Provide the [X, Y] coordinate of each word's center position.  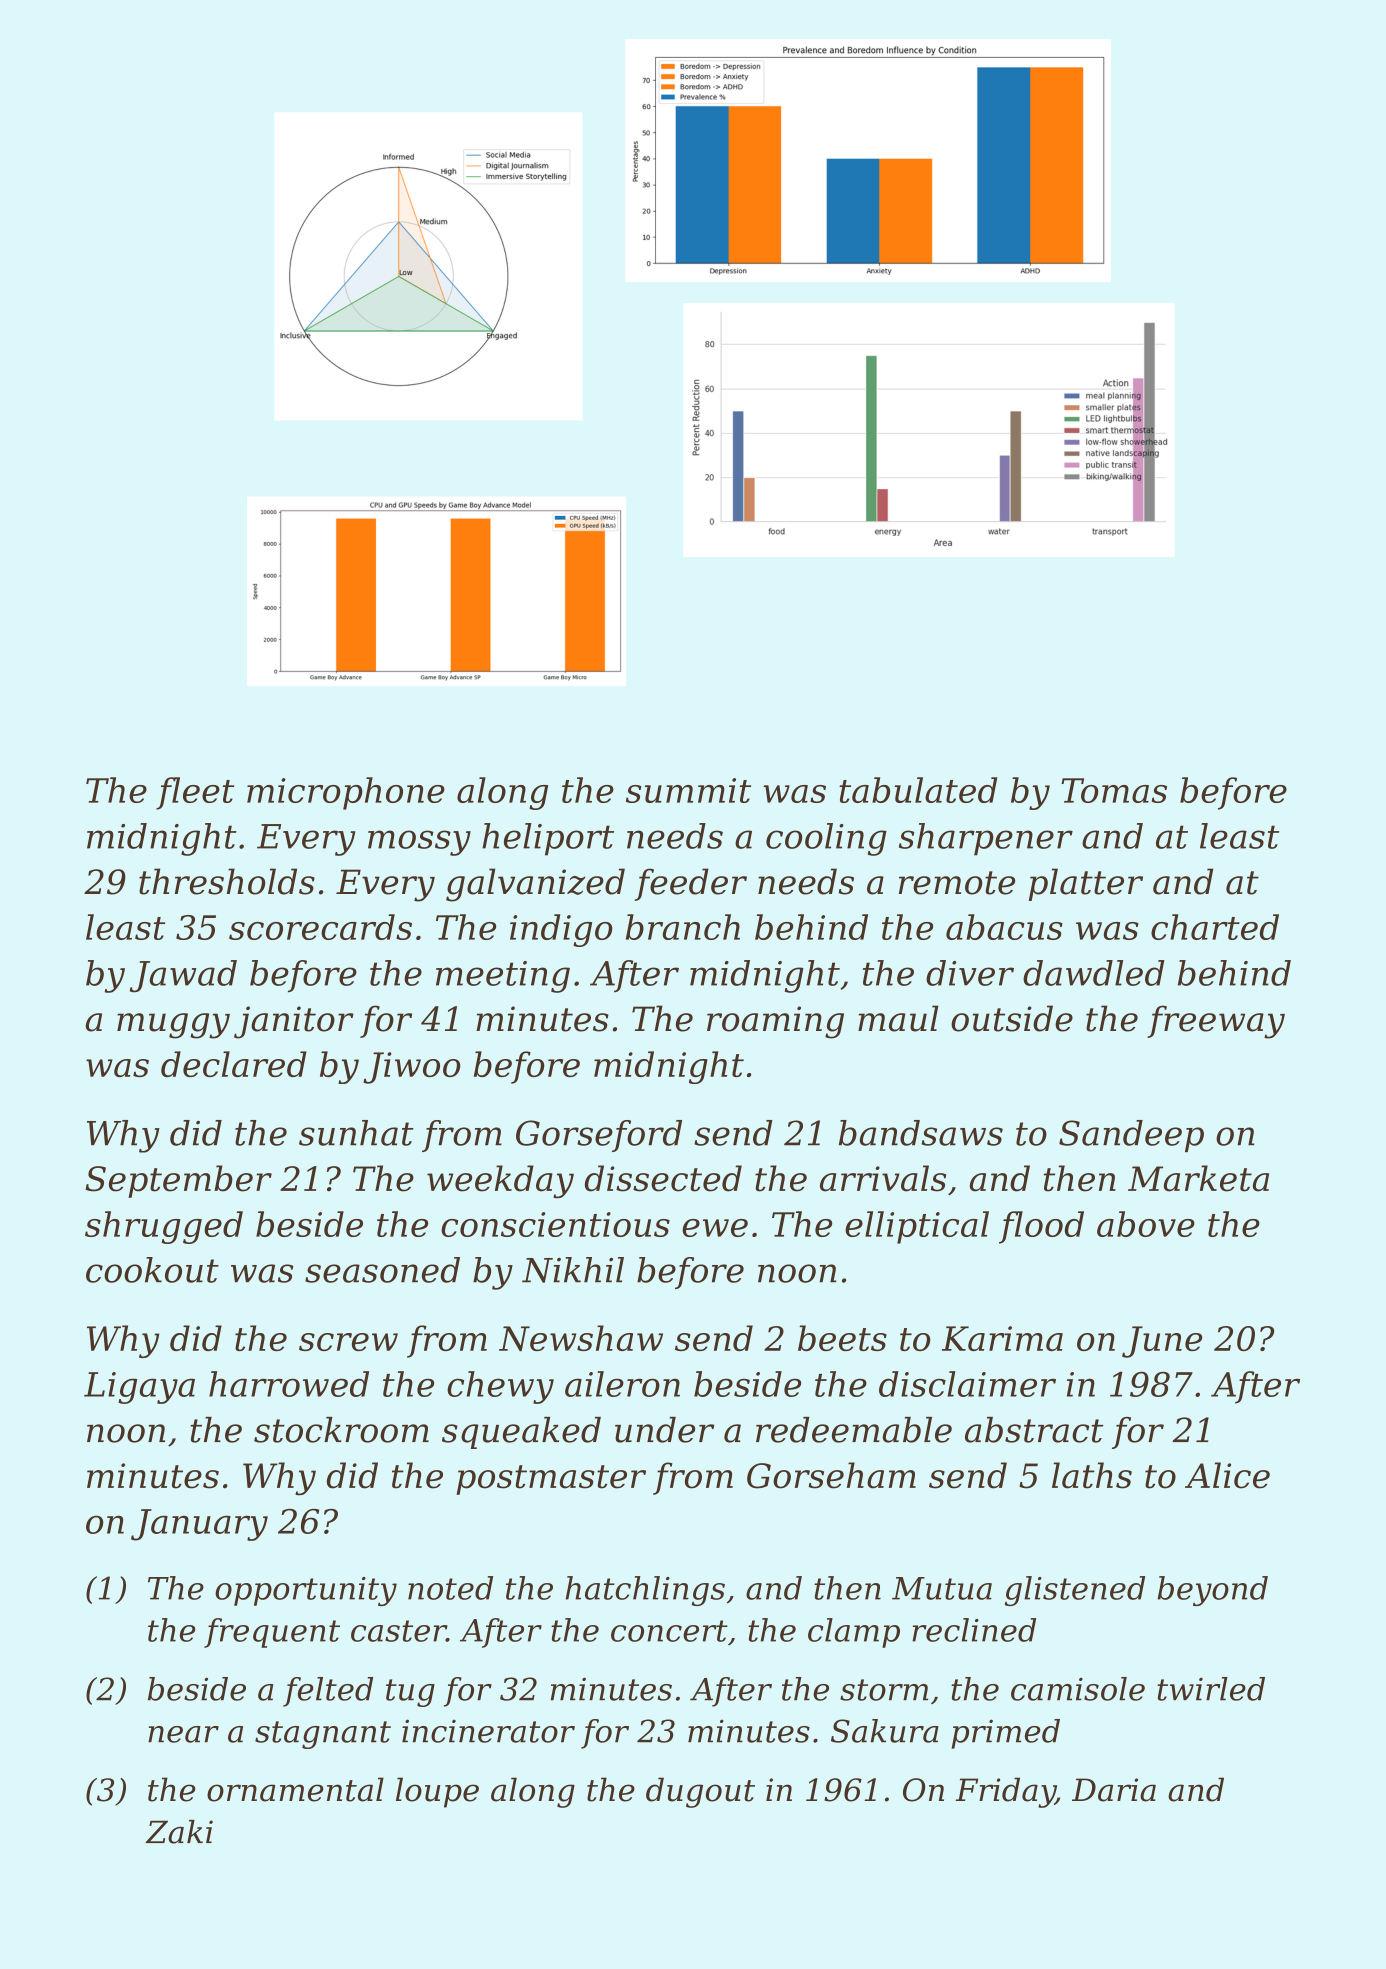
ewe [715, 1228]
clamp [854, 1633]
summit [688, 790]
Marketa [1198, 1178]
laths [1092, 1475]
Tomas [1114, 790]
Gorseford [599, 1136]
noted [450, 1588]
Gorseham [831, 1475]
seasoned [382, 1270]
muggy [173, 1026]
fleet [195, 793]
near [183, 1734]
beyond [1212, 1591]
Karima [1002, 1338]
